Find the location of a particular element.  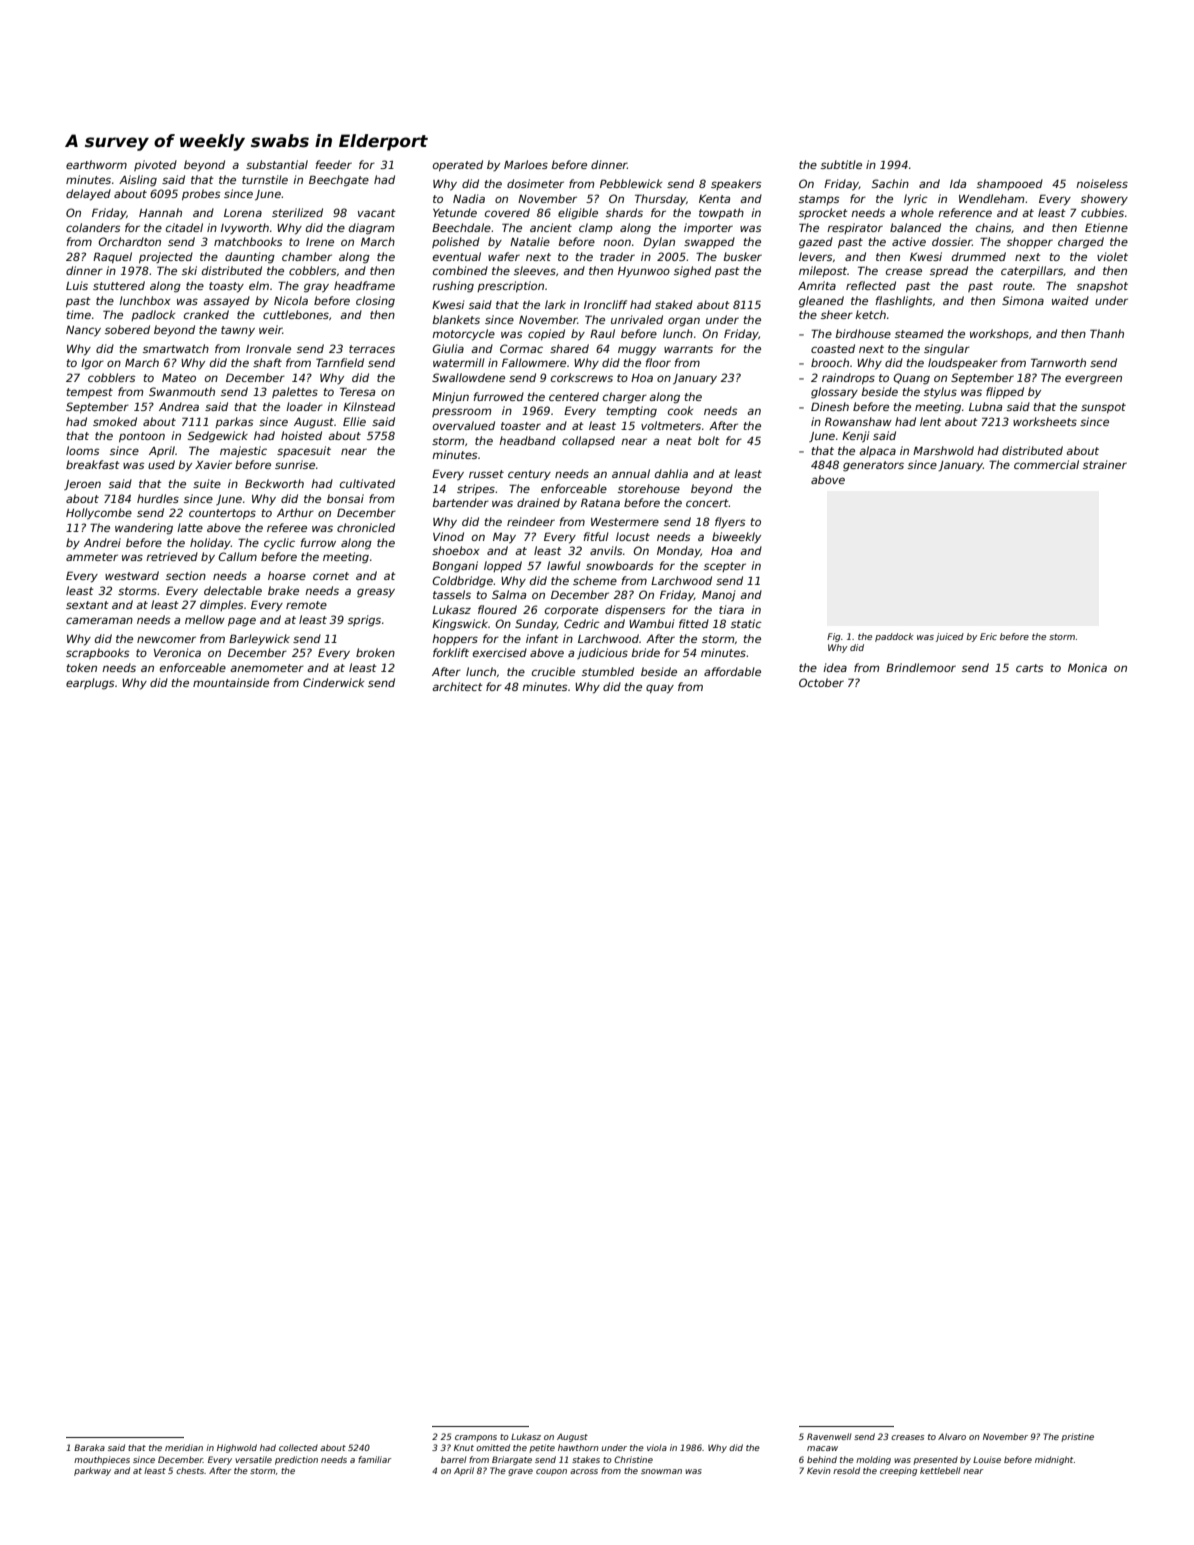

snowman is located at coordinates (661, 1471).
